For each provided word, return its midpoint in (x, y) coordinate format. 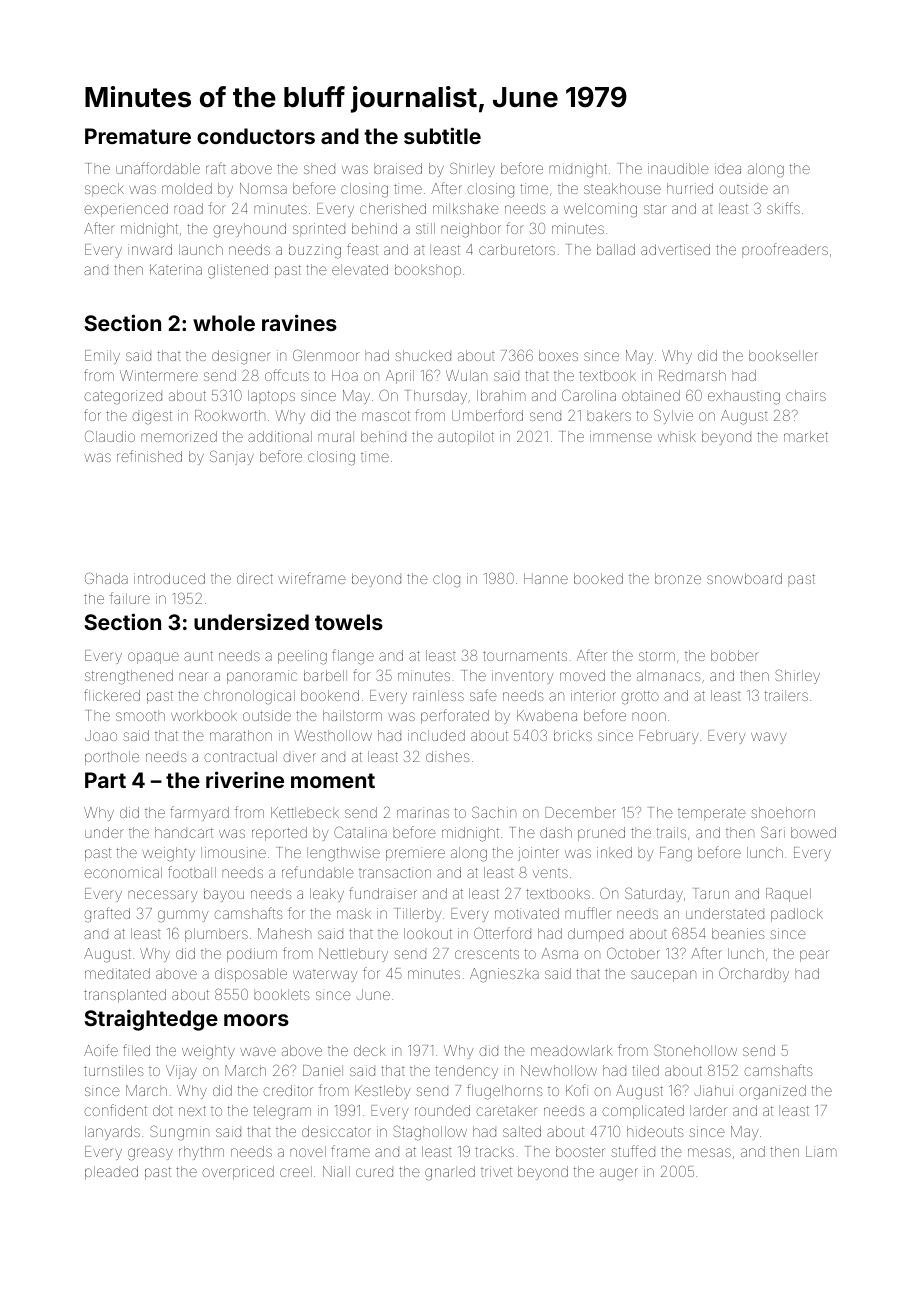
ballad (616, 249)
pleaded (111, 1173)
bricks (573, 735)
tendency (466, 1072)
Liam (821, 1151)
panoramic (262, 677)
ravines (299, 322)
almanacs (668, 675)
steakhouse (622, 188)
